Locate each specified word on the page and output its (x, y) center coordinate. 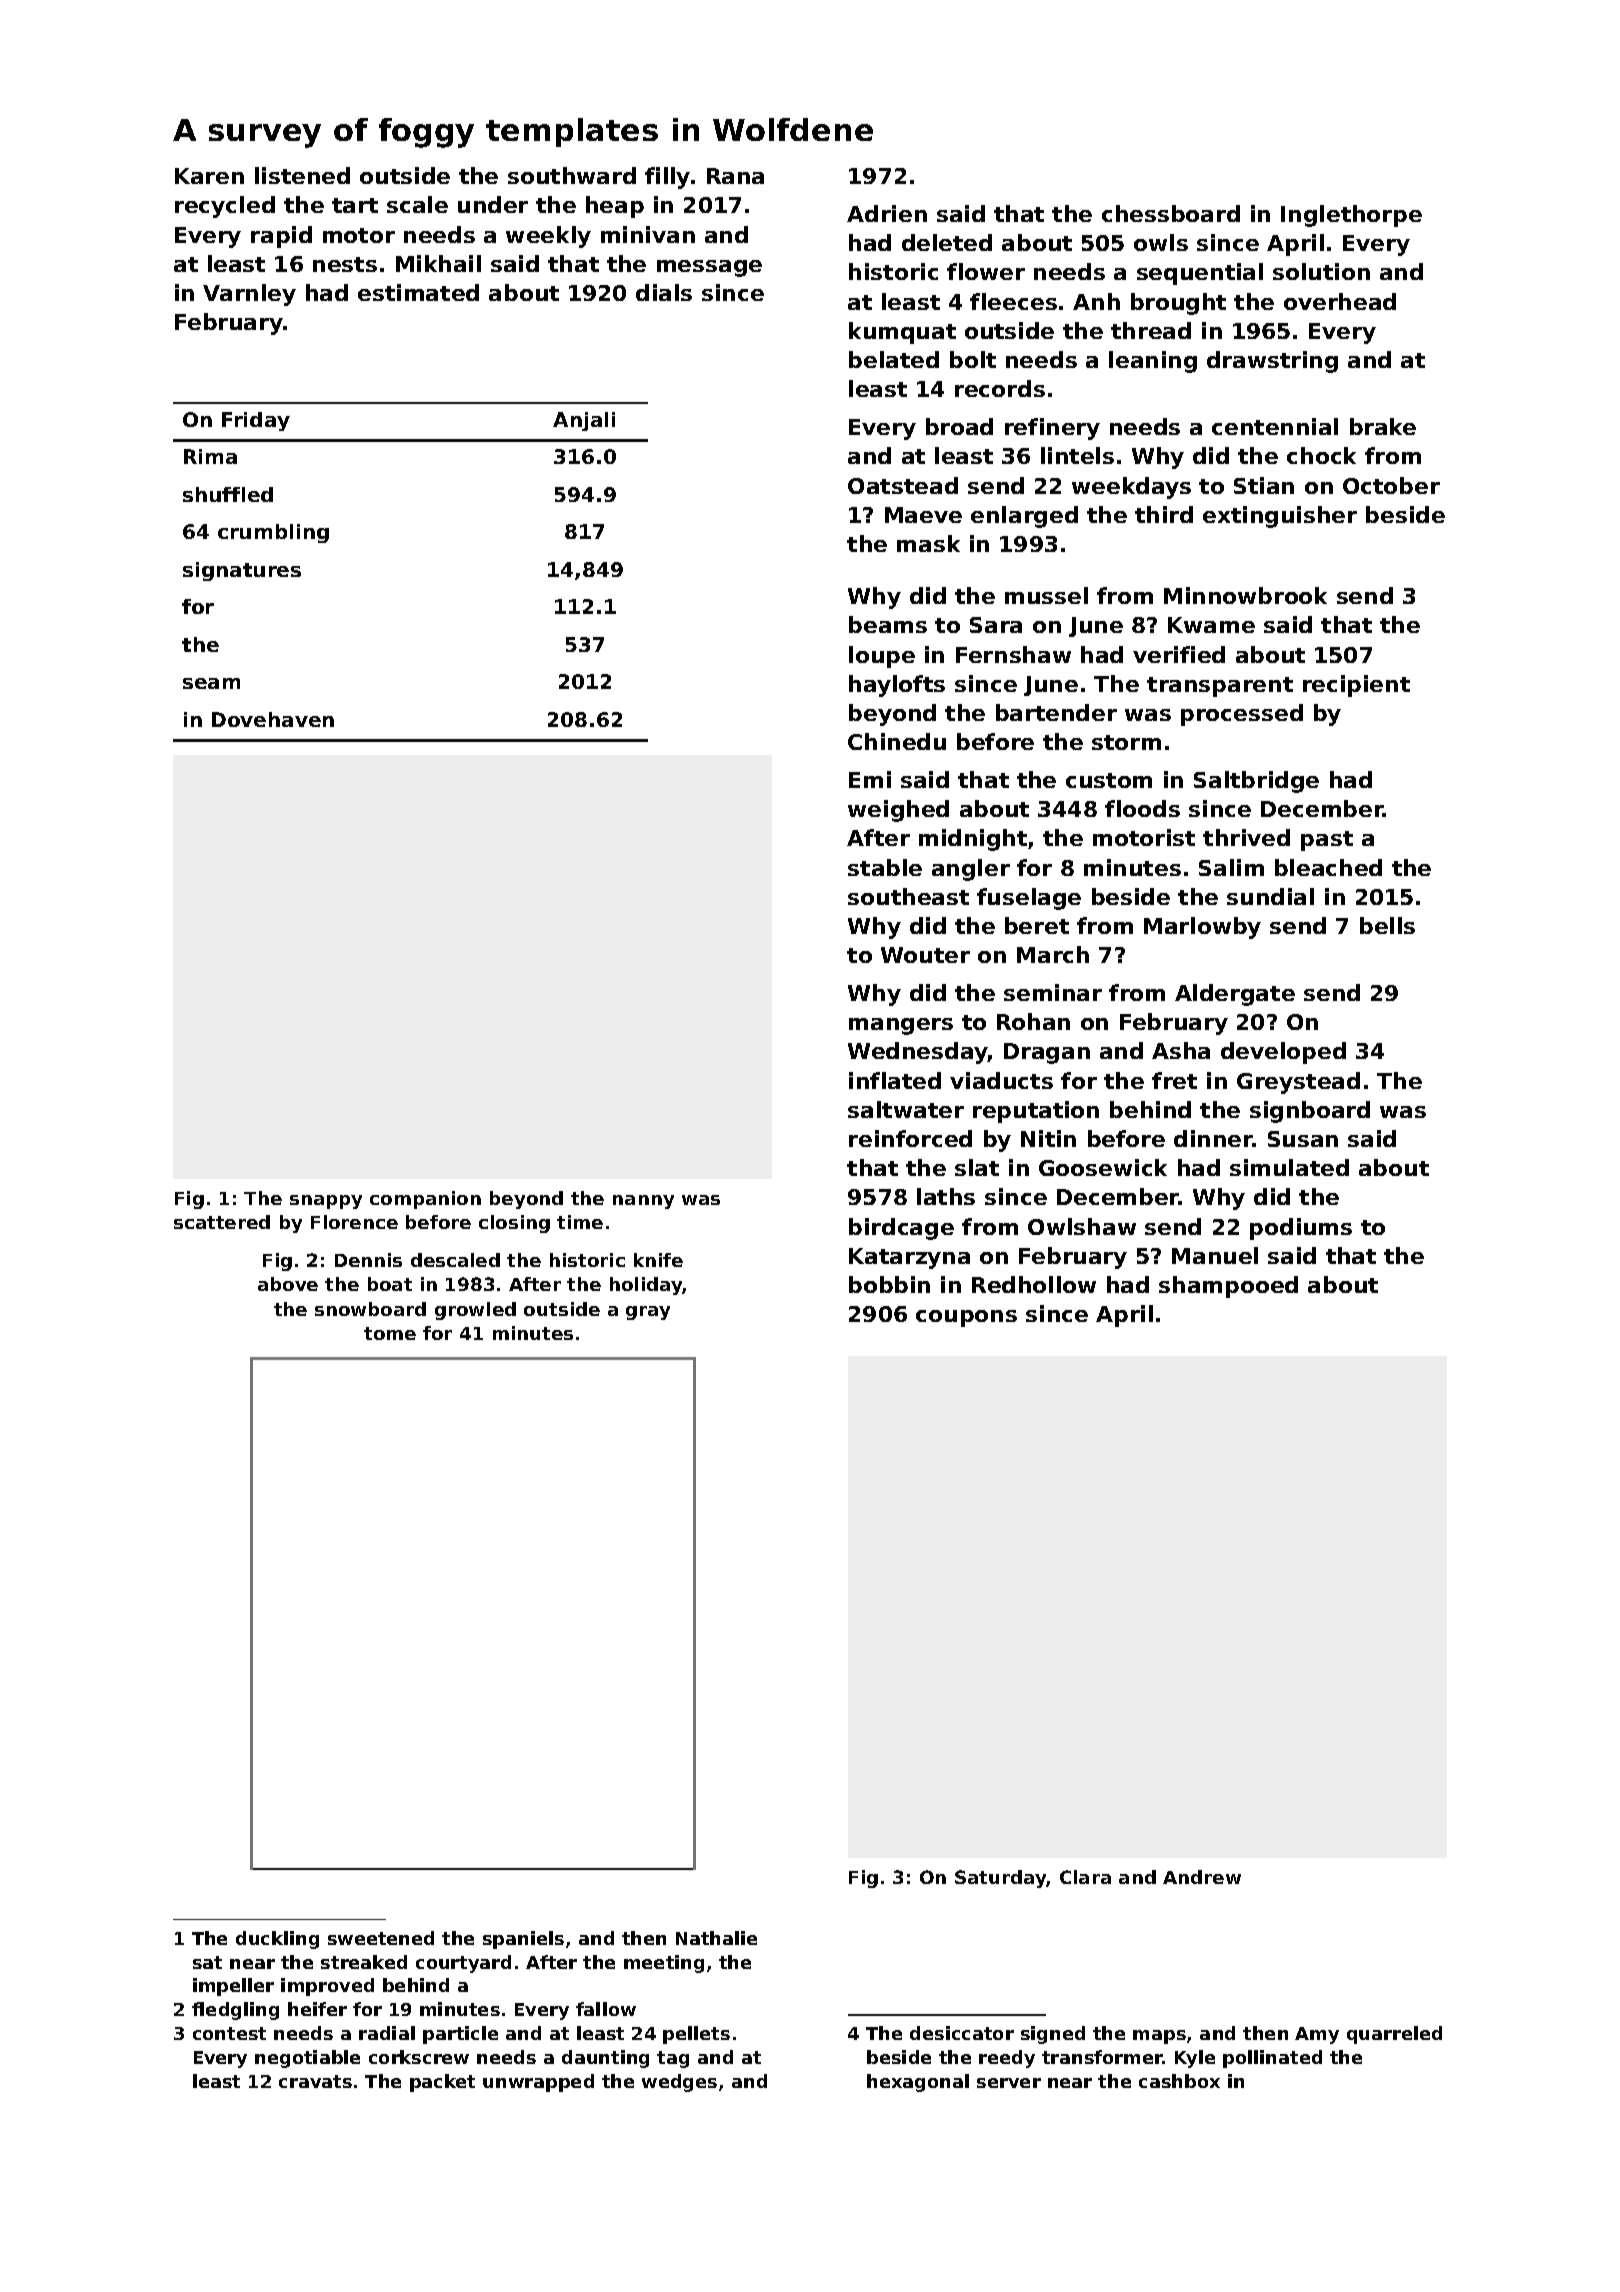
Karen (209, 176)
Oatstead (903, 485)
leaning (1153, 362)
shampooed (1228, 1287)
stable (885, 867)
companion (425, 1200)
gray (648, 1313)
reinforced (910, 1138)
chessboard (1171, 213)
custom (1109, 780)
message (709, 268)
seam (211, 683)
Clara (1085, 1877)
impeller (233, 1987)
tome (390, 1333)
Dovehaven (273, 719)
